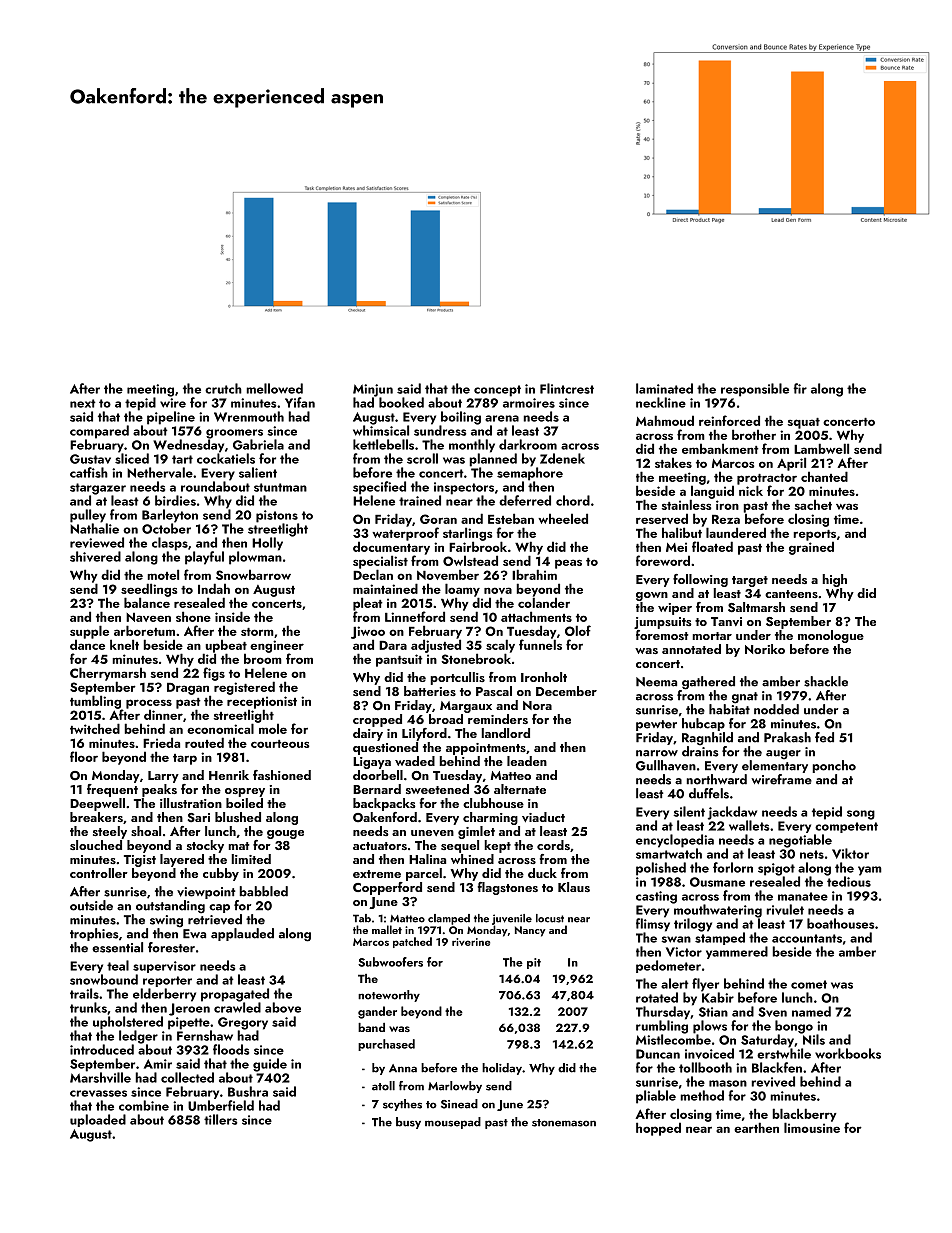 The width and height of the document is (952, 1233). What do you see at coordinates (249, 416) in the document?
I see `Wrenmouth` at bounding box center [249, 416].
